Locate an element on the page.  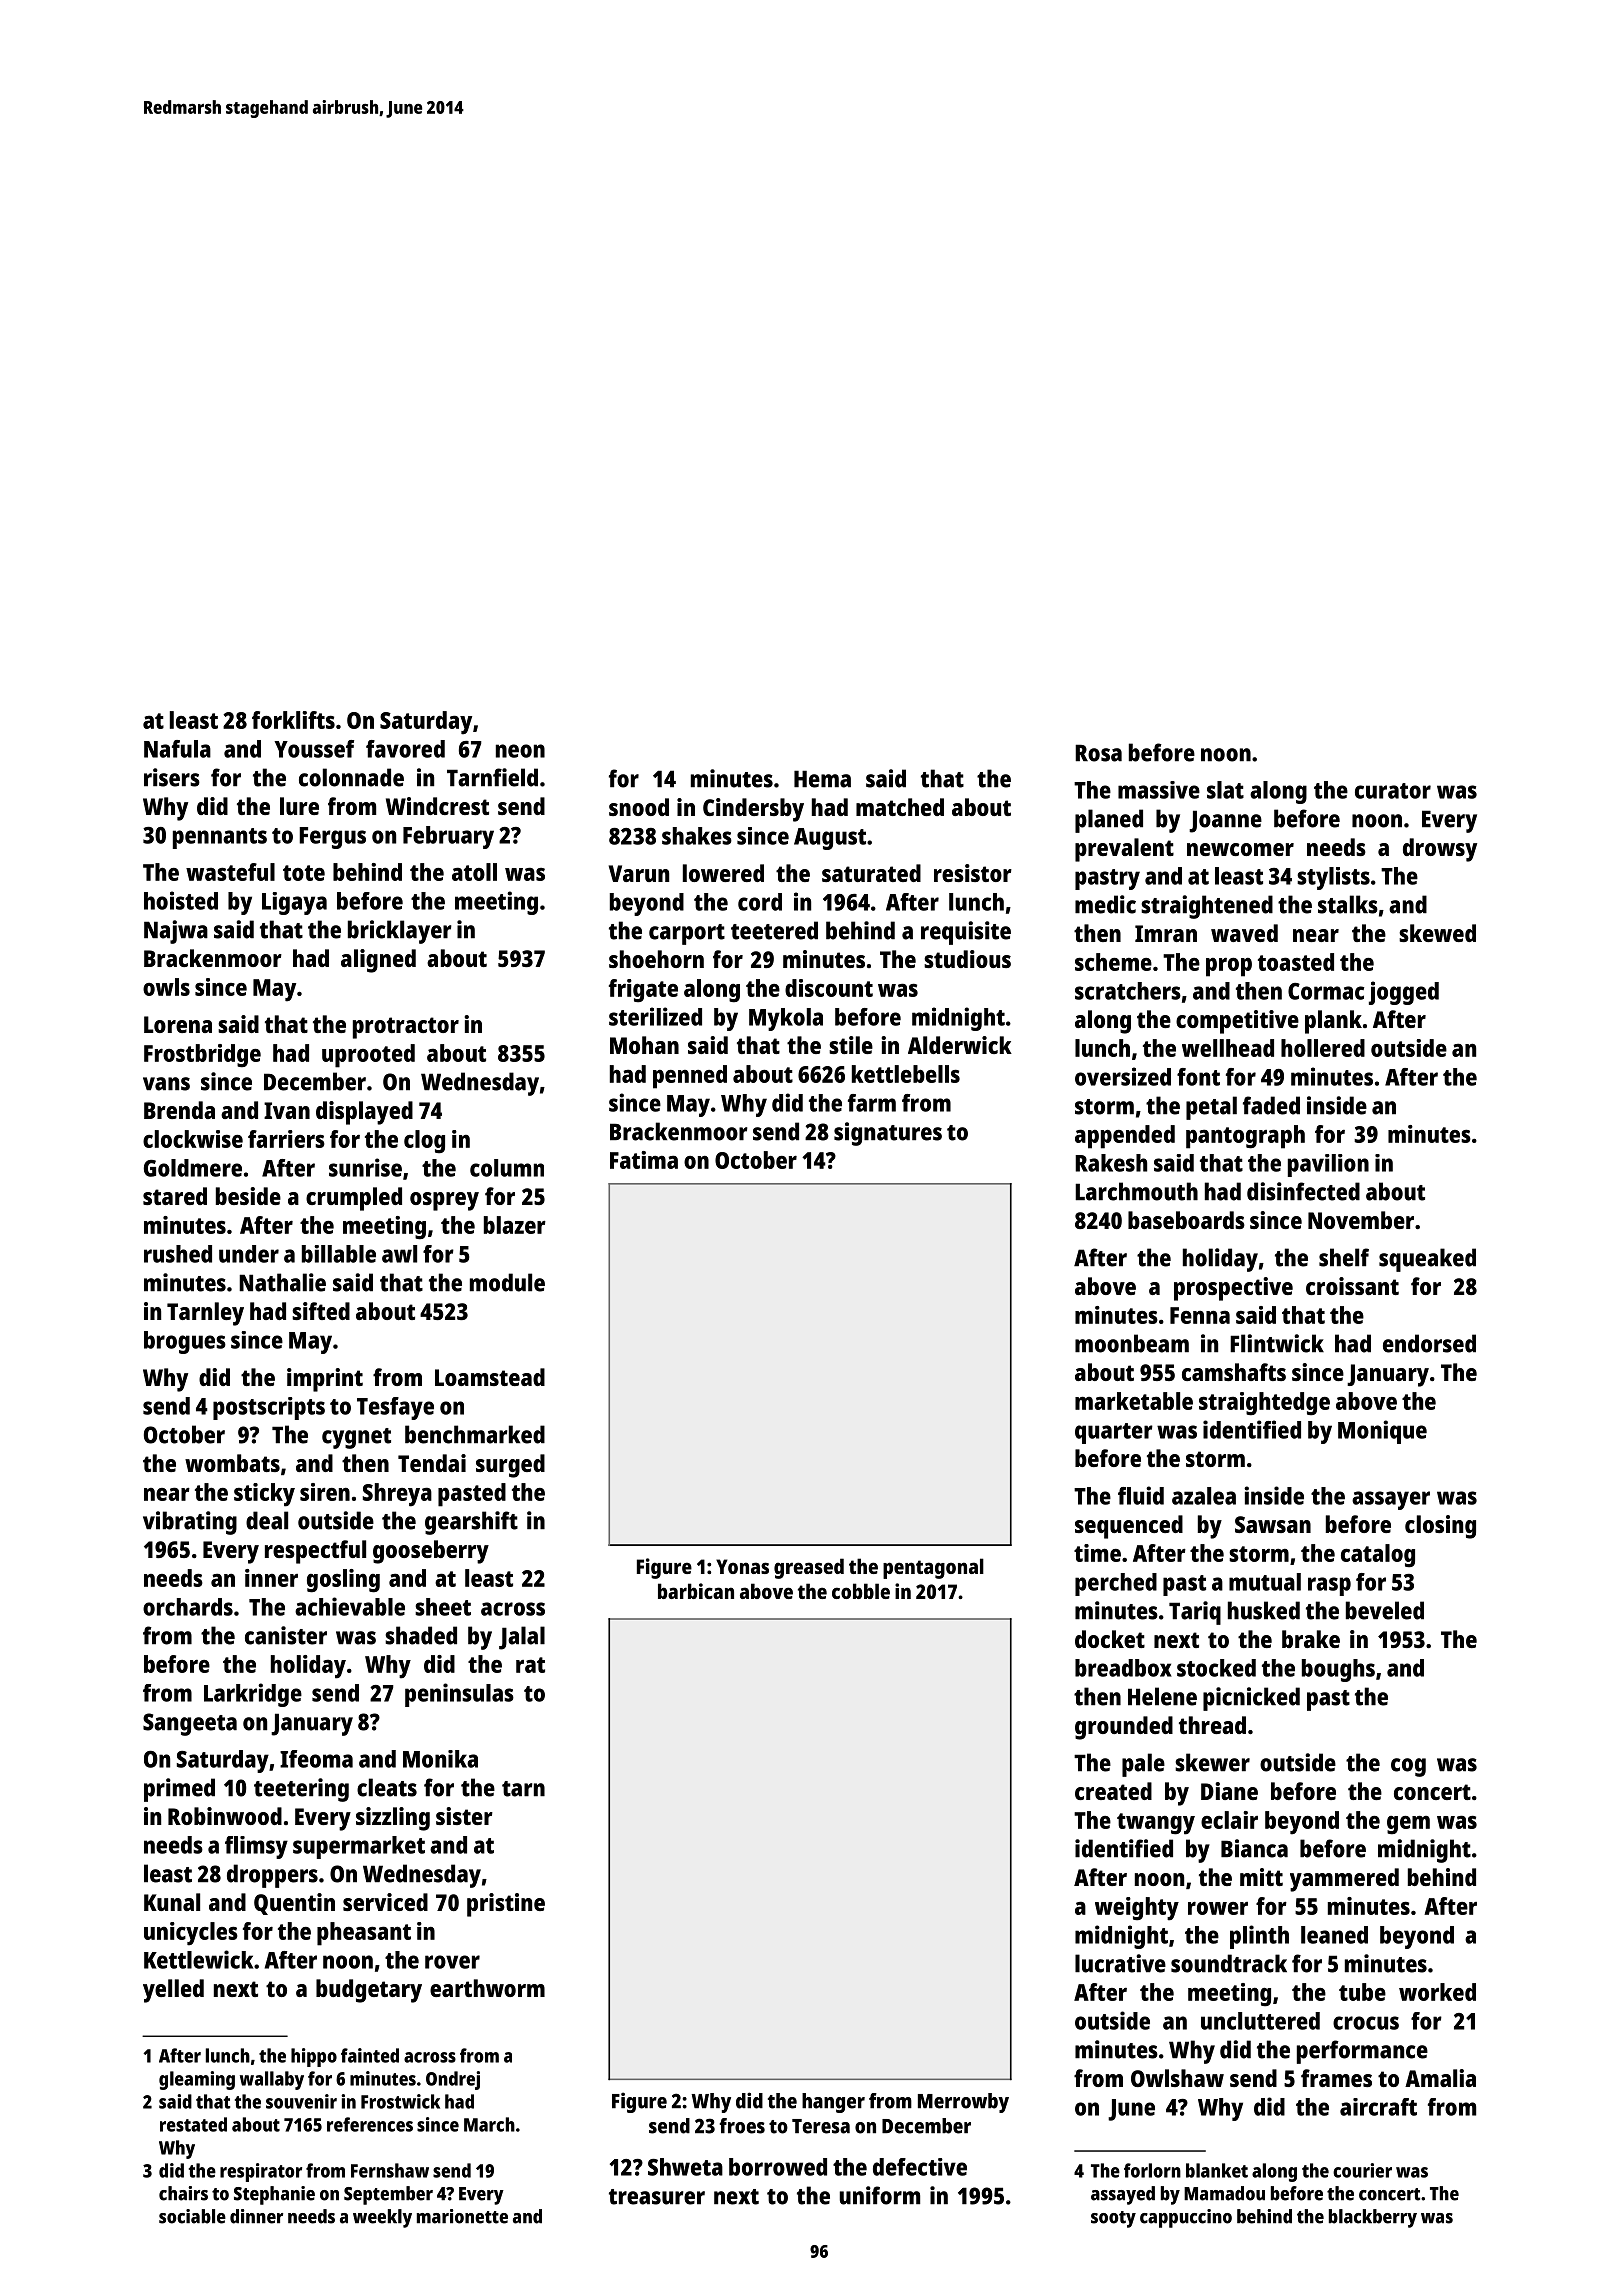
hollered is located at coordinates (1323, 1048).
